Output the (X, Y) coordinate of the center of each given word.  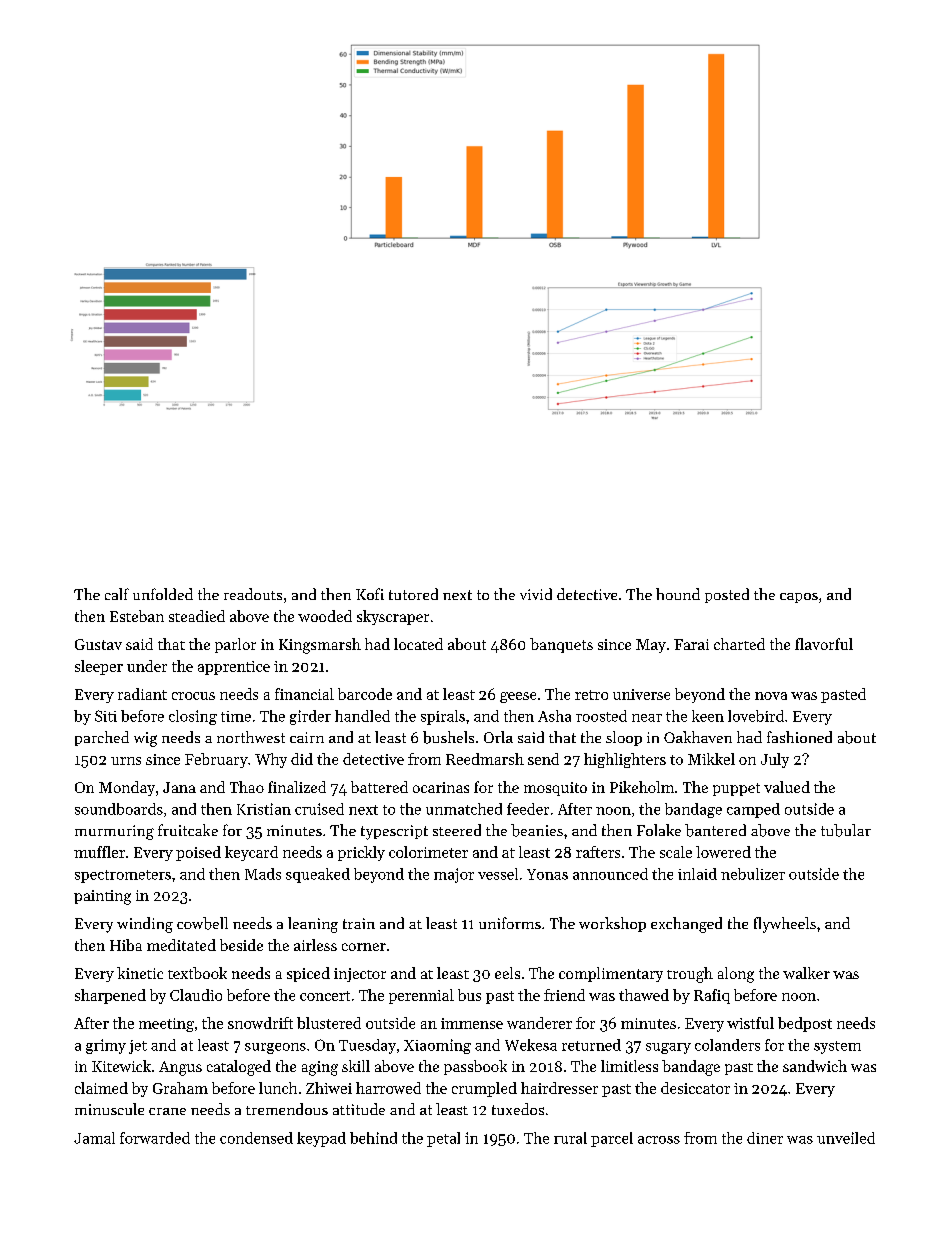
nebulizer (753, 874)
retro (591, 695)
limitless (629, 1066)
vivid (536, 594)
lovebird (756, 716)
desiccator (695, 1088)
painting (102, 897)
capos (799, 598)
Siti (106, 716)
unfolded (163, 594)
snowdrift (260, 1023)
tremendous (287, 1109)
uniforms (510, 923)
